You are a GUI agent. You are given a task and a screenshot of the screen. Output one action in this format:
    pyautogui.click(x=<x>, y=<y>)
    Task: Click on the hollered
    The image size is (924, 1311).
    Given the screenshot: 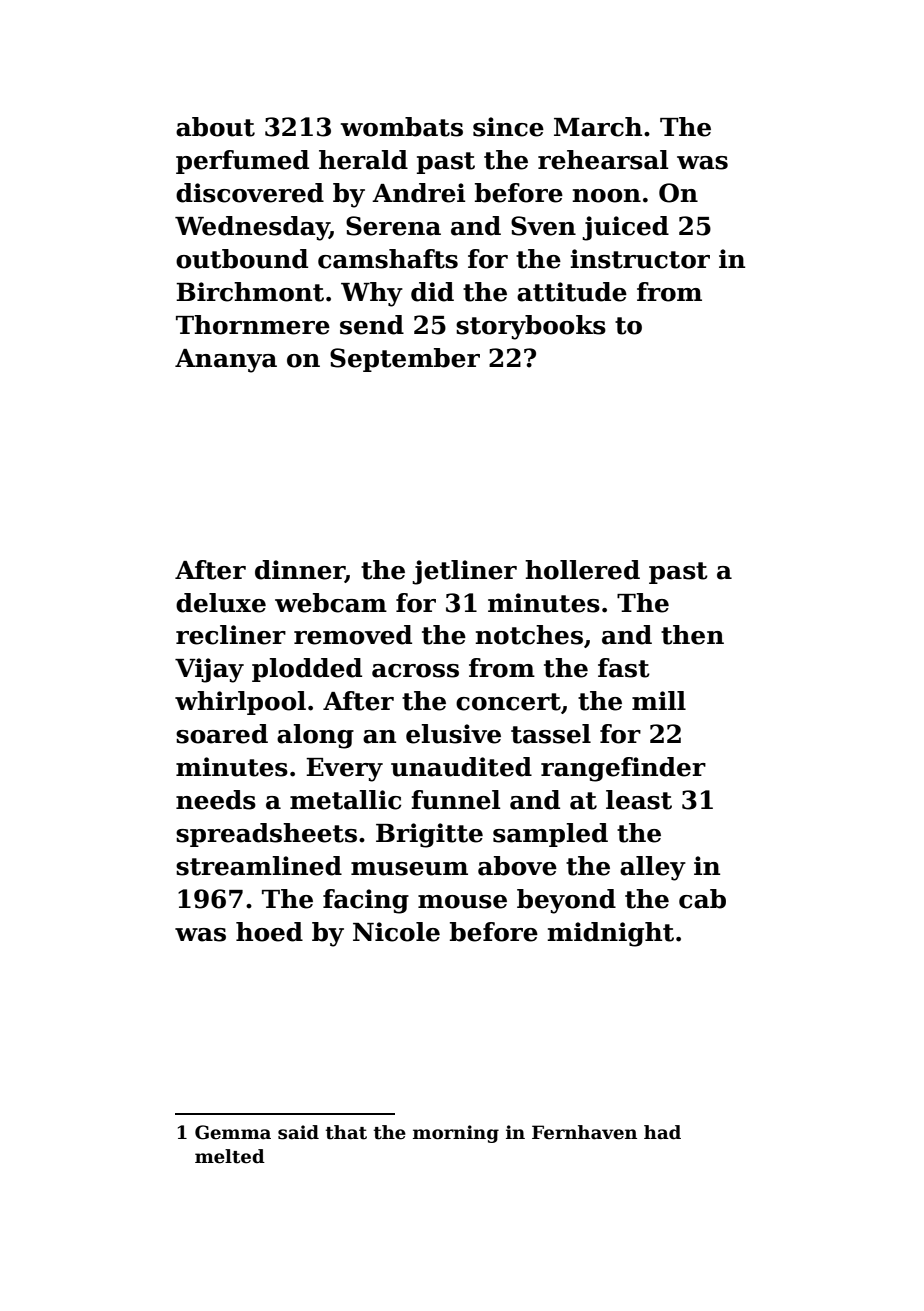 What is the action you would take?
    pyautogui.click(x=582, y=570)
